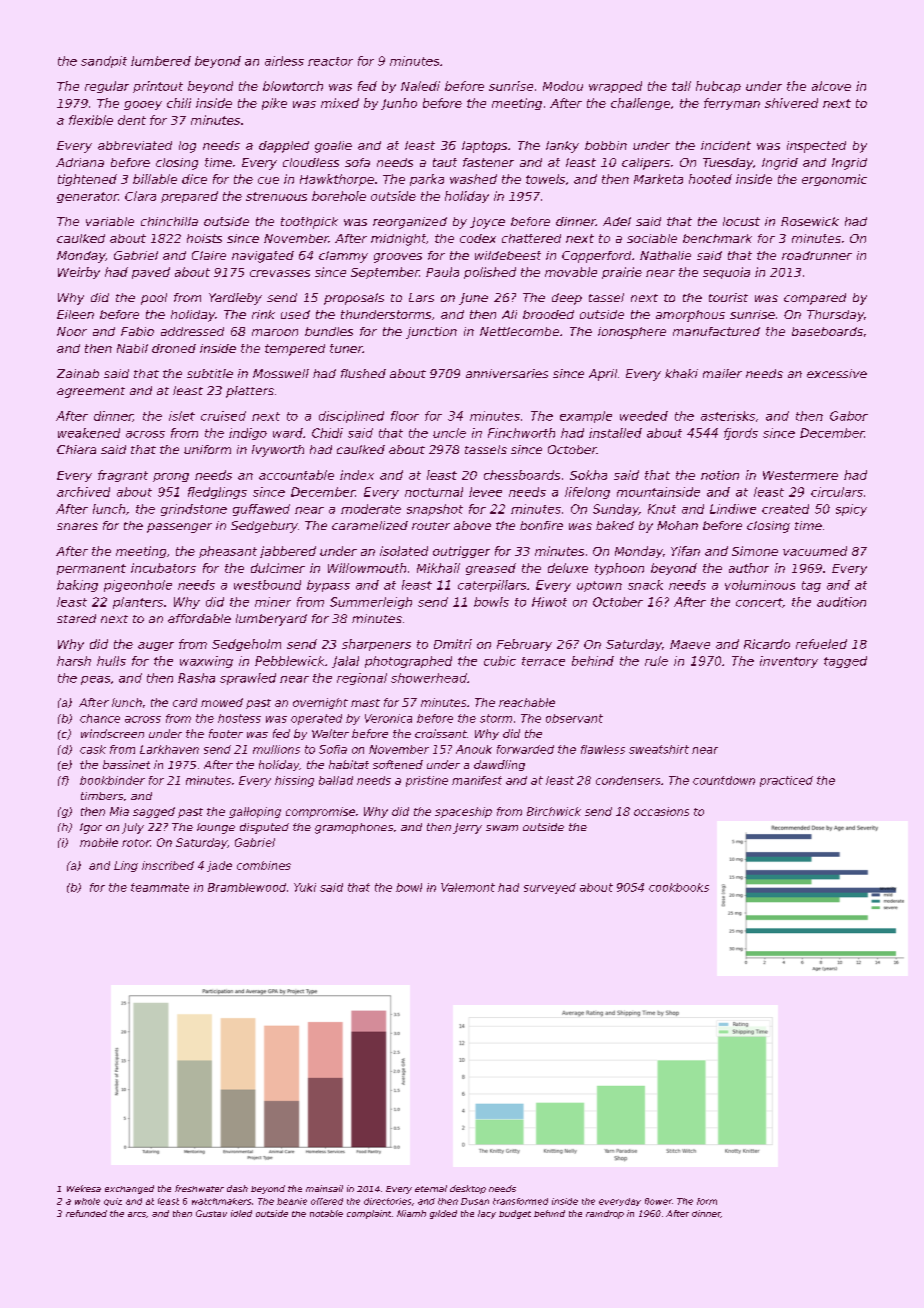  What do you see at coordinates (330, 61) in the image?
I see `reactor` at bounding box center [330, 61].
